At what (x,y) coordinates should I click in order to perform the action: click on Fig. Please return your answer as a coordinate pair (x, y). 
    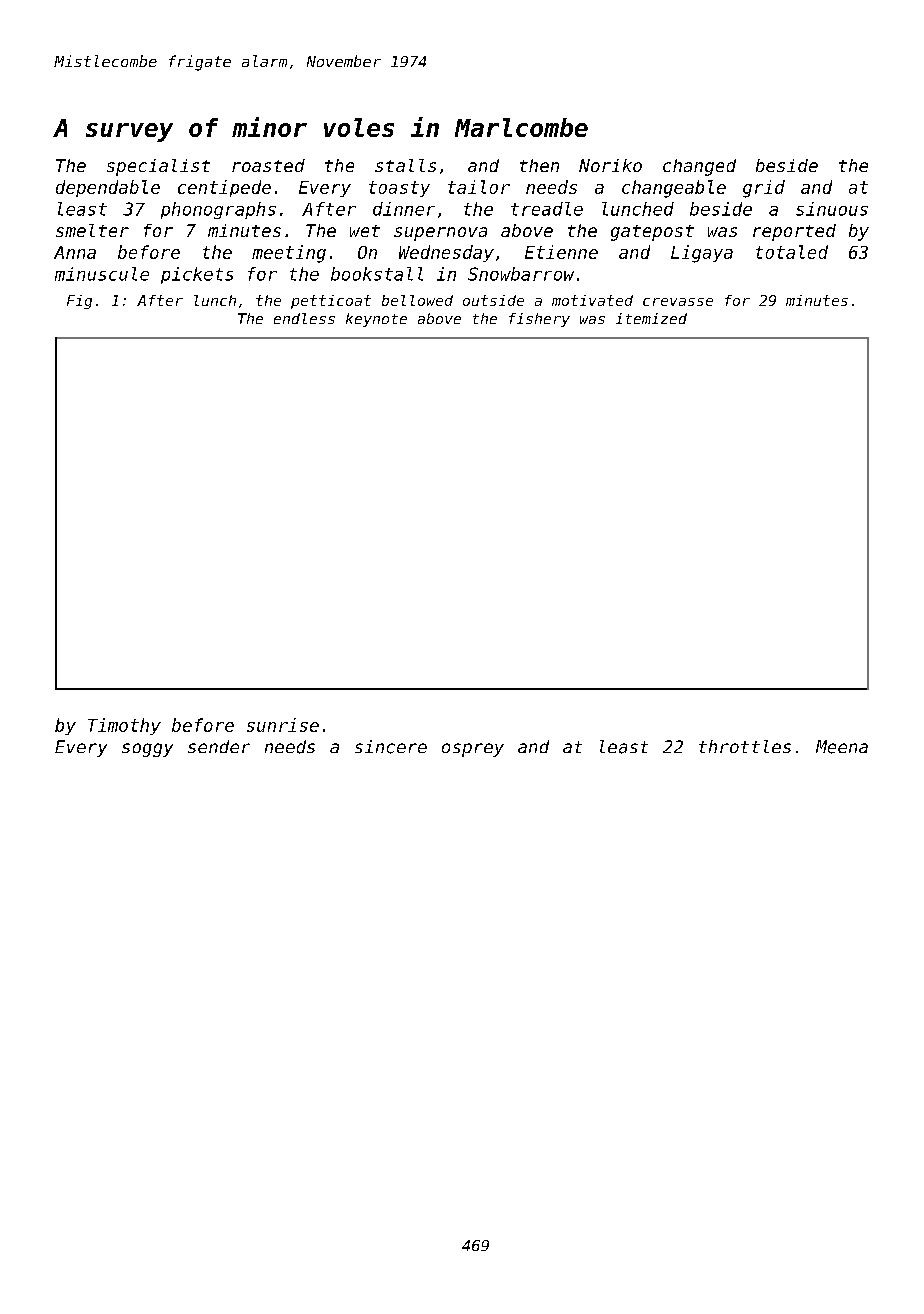
    Looking at the image, I should click on (79, 302).
